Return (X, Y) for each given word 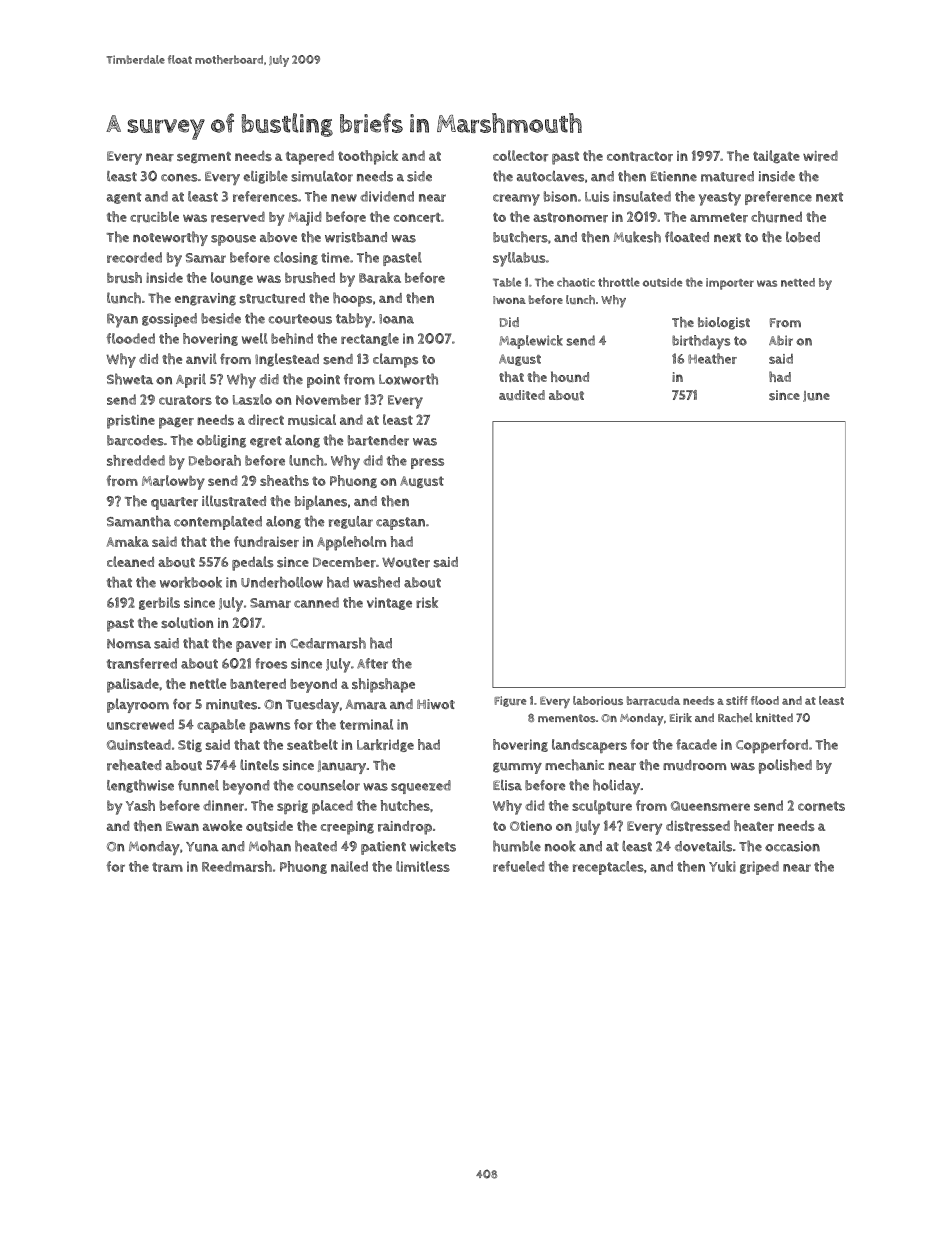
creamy (516, 200)
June (816, 396)
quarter (174, 503)
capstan (400, 523)
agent (124, 198)
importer (730, 284)
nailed (349, 866)
